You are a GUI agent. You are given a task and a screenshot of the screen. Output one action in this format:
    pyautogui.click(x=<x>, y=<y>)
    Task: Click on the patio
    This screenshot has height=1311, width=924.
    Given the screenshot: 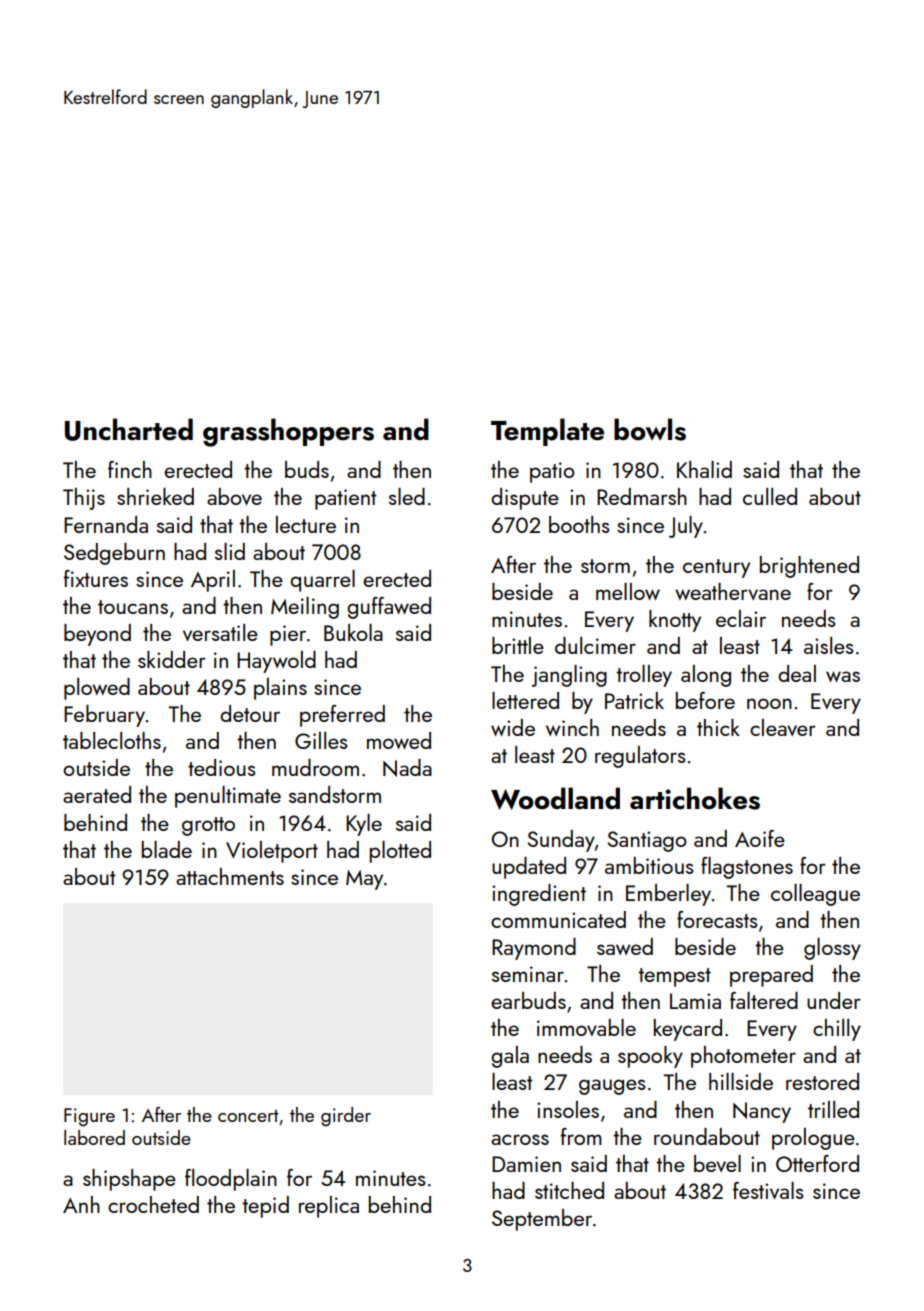 What is the action you would take?
    pyautogui.click(x=552, y=472)
